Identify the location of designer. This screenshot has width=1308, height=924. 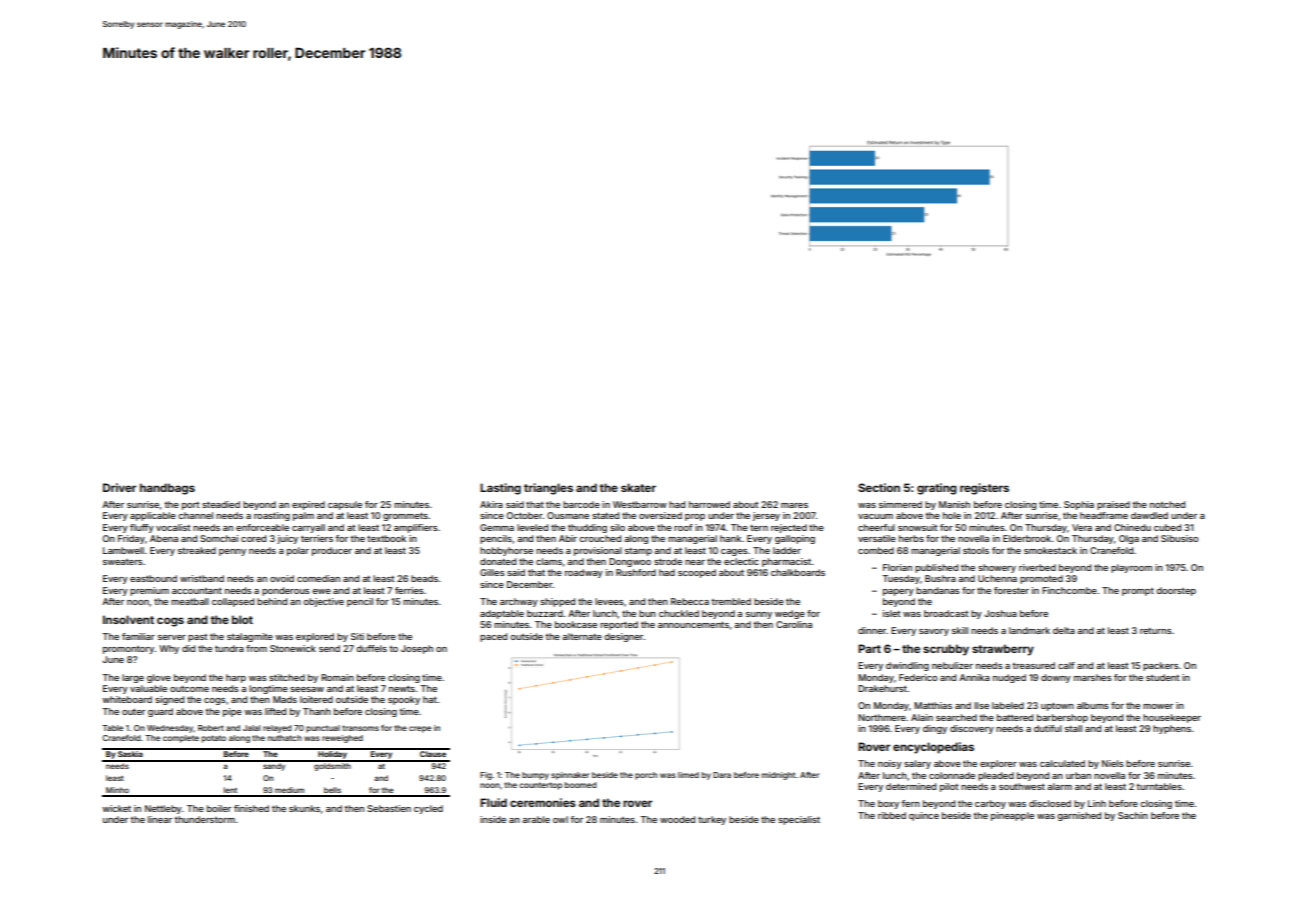
(624, 637).
